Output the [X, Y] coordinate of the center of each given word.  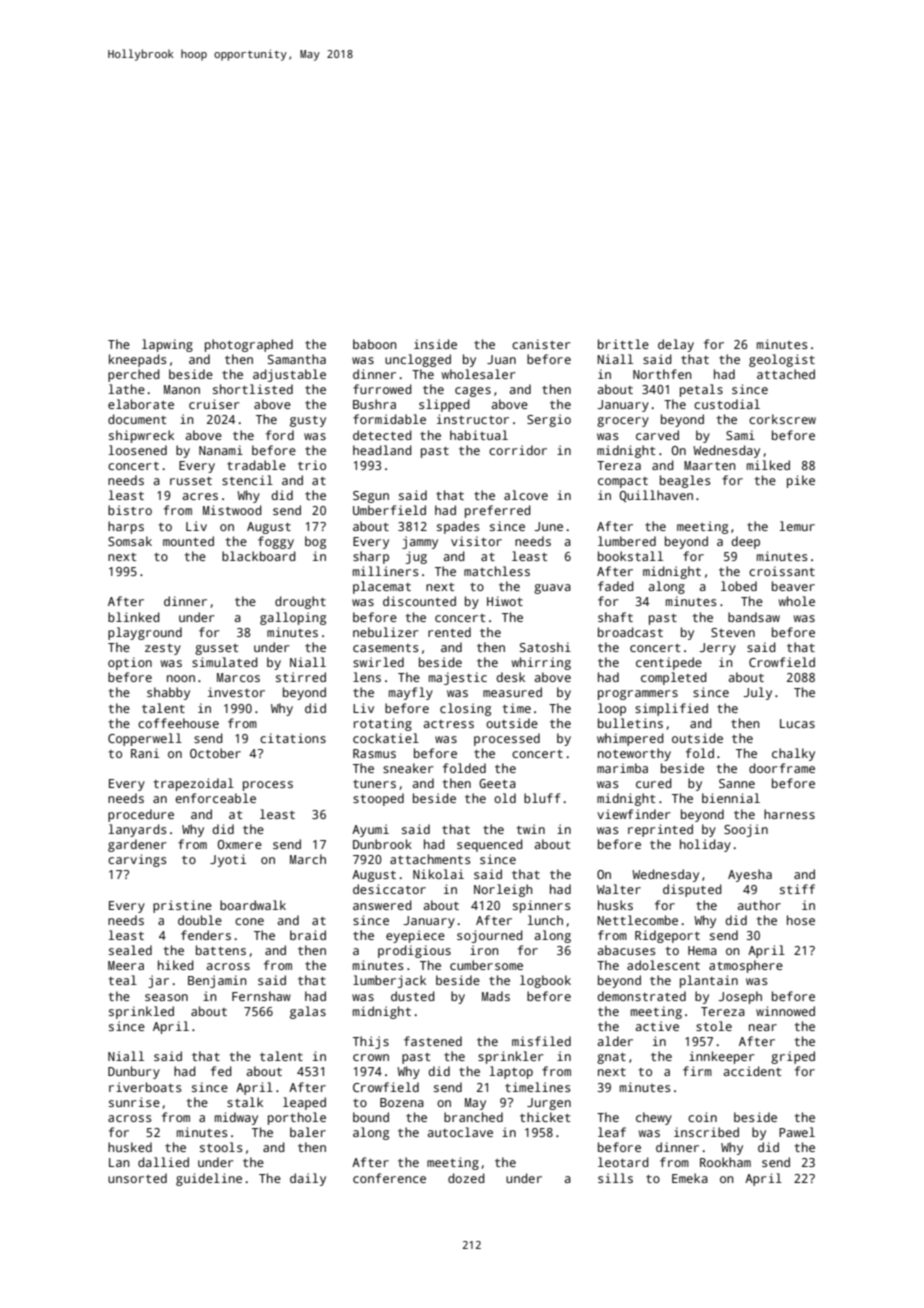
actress [448, 724]
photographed [249, 345]
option [130, 663]
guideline [209, 1179]
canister [541, 344]
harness [789, 814]
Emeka [690, 1178]
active [657, 1026]
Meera [126, 965]
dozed [466, 1178]
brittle [623, 344]
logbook [545, 981]
